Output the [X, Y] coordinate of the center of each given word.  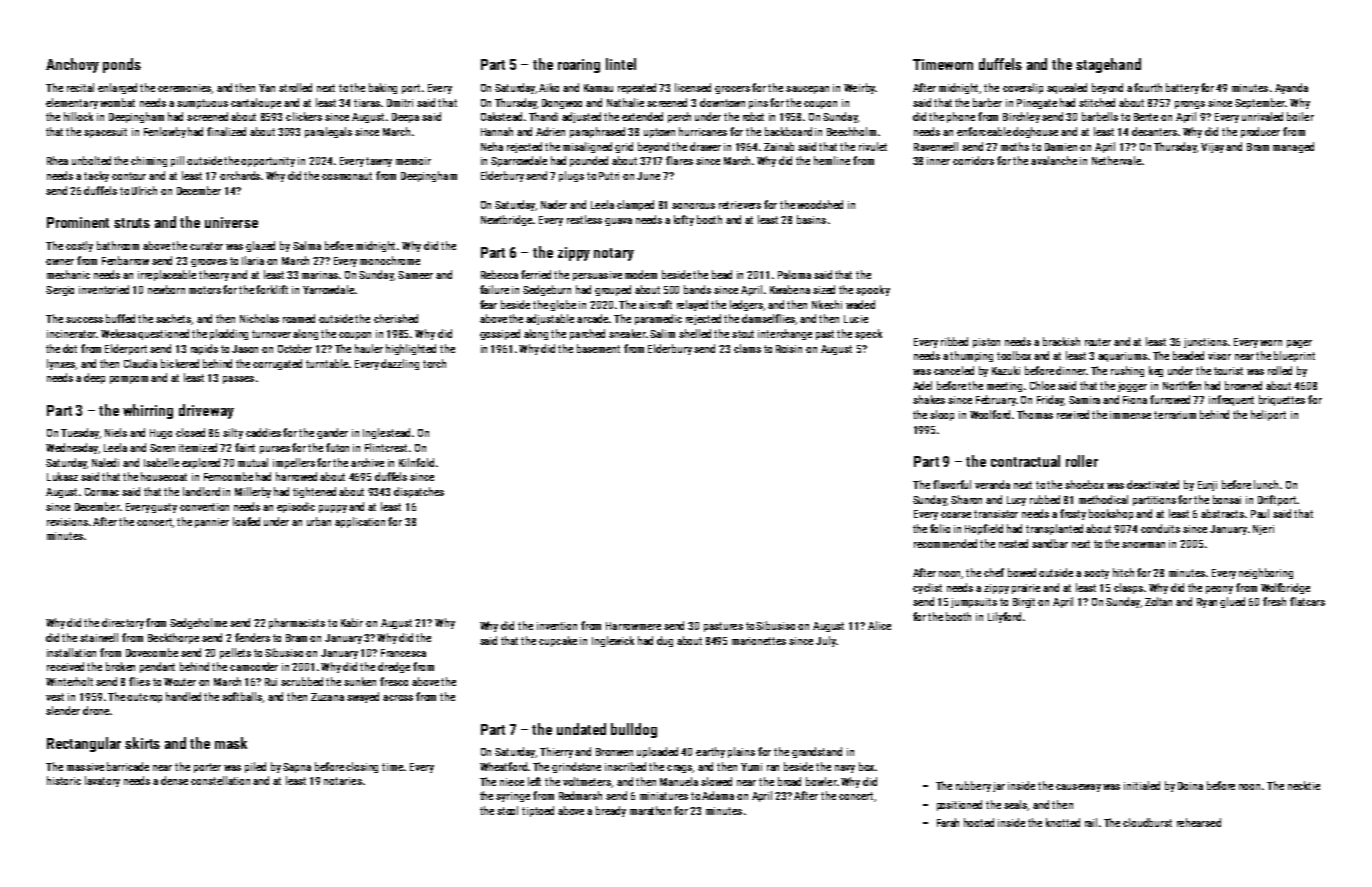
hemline [832, 160]
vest [55, 697]
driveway [206, 411]
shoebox [1084, 484]
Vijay [1212, 148]
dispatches [419, 492]
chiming [149, 161]
